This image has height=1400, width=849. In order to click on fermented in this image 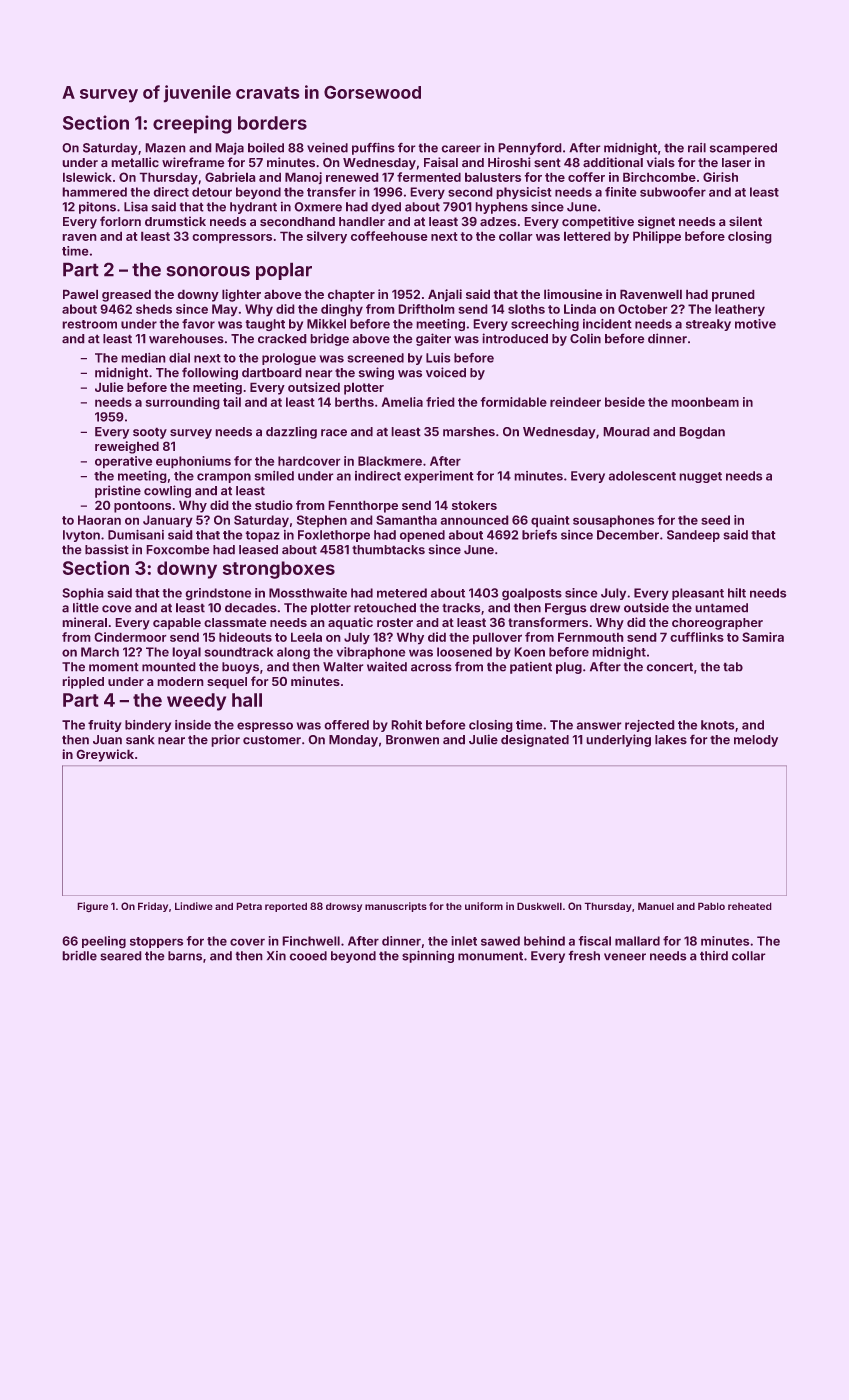, I will do `click(429, 177)`.
